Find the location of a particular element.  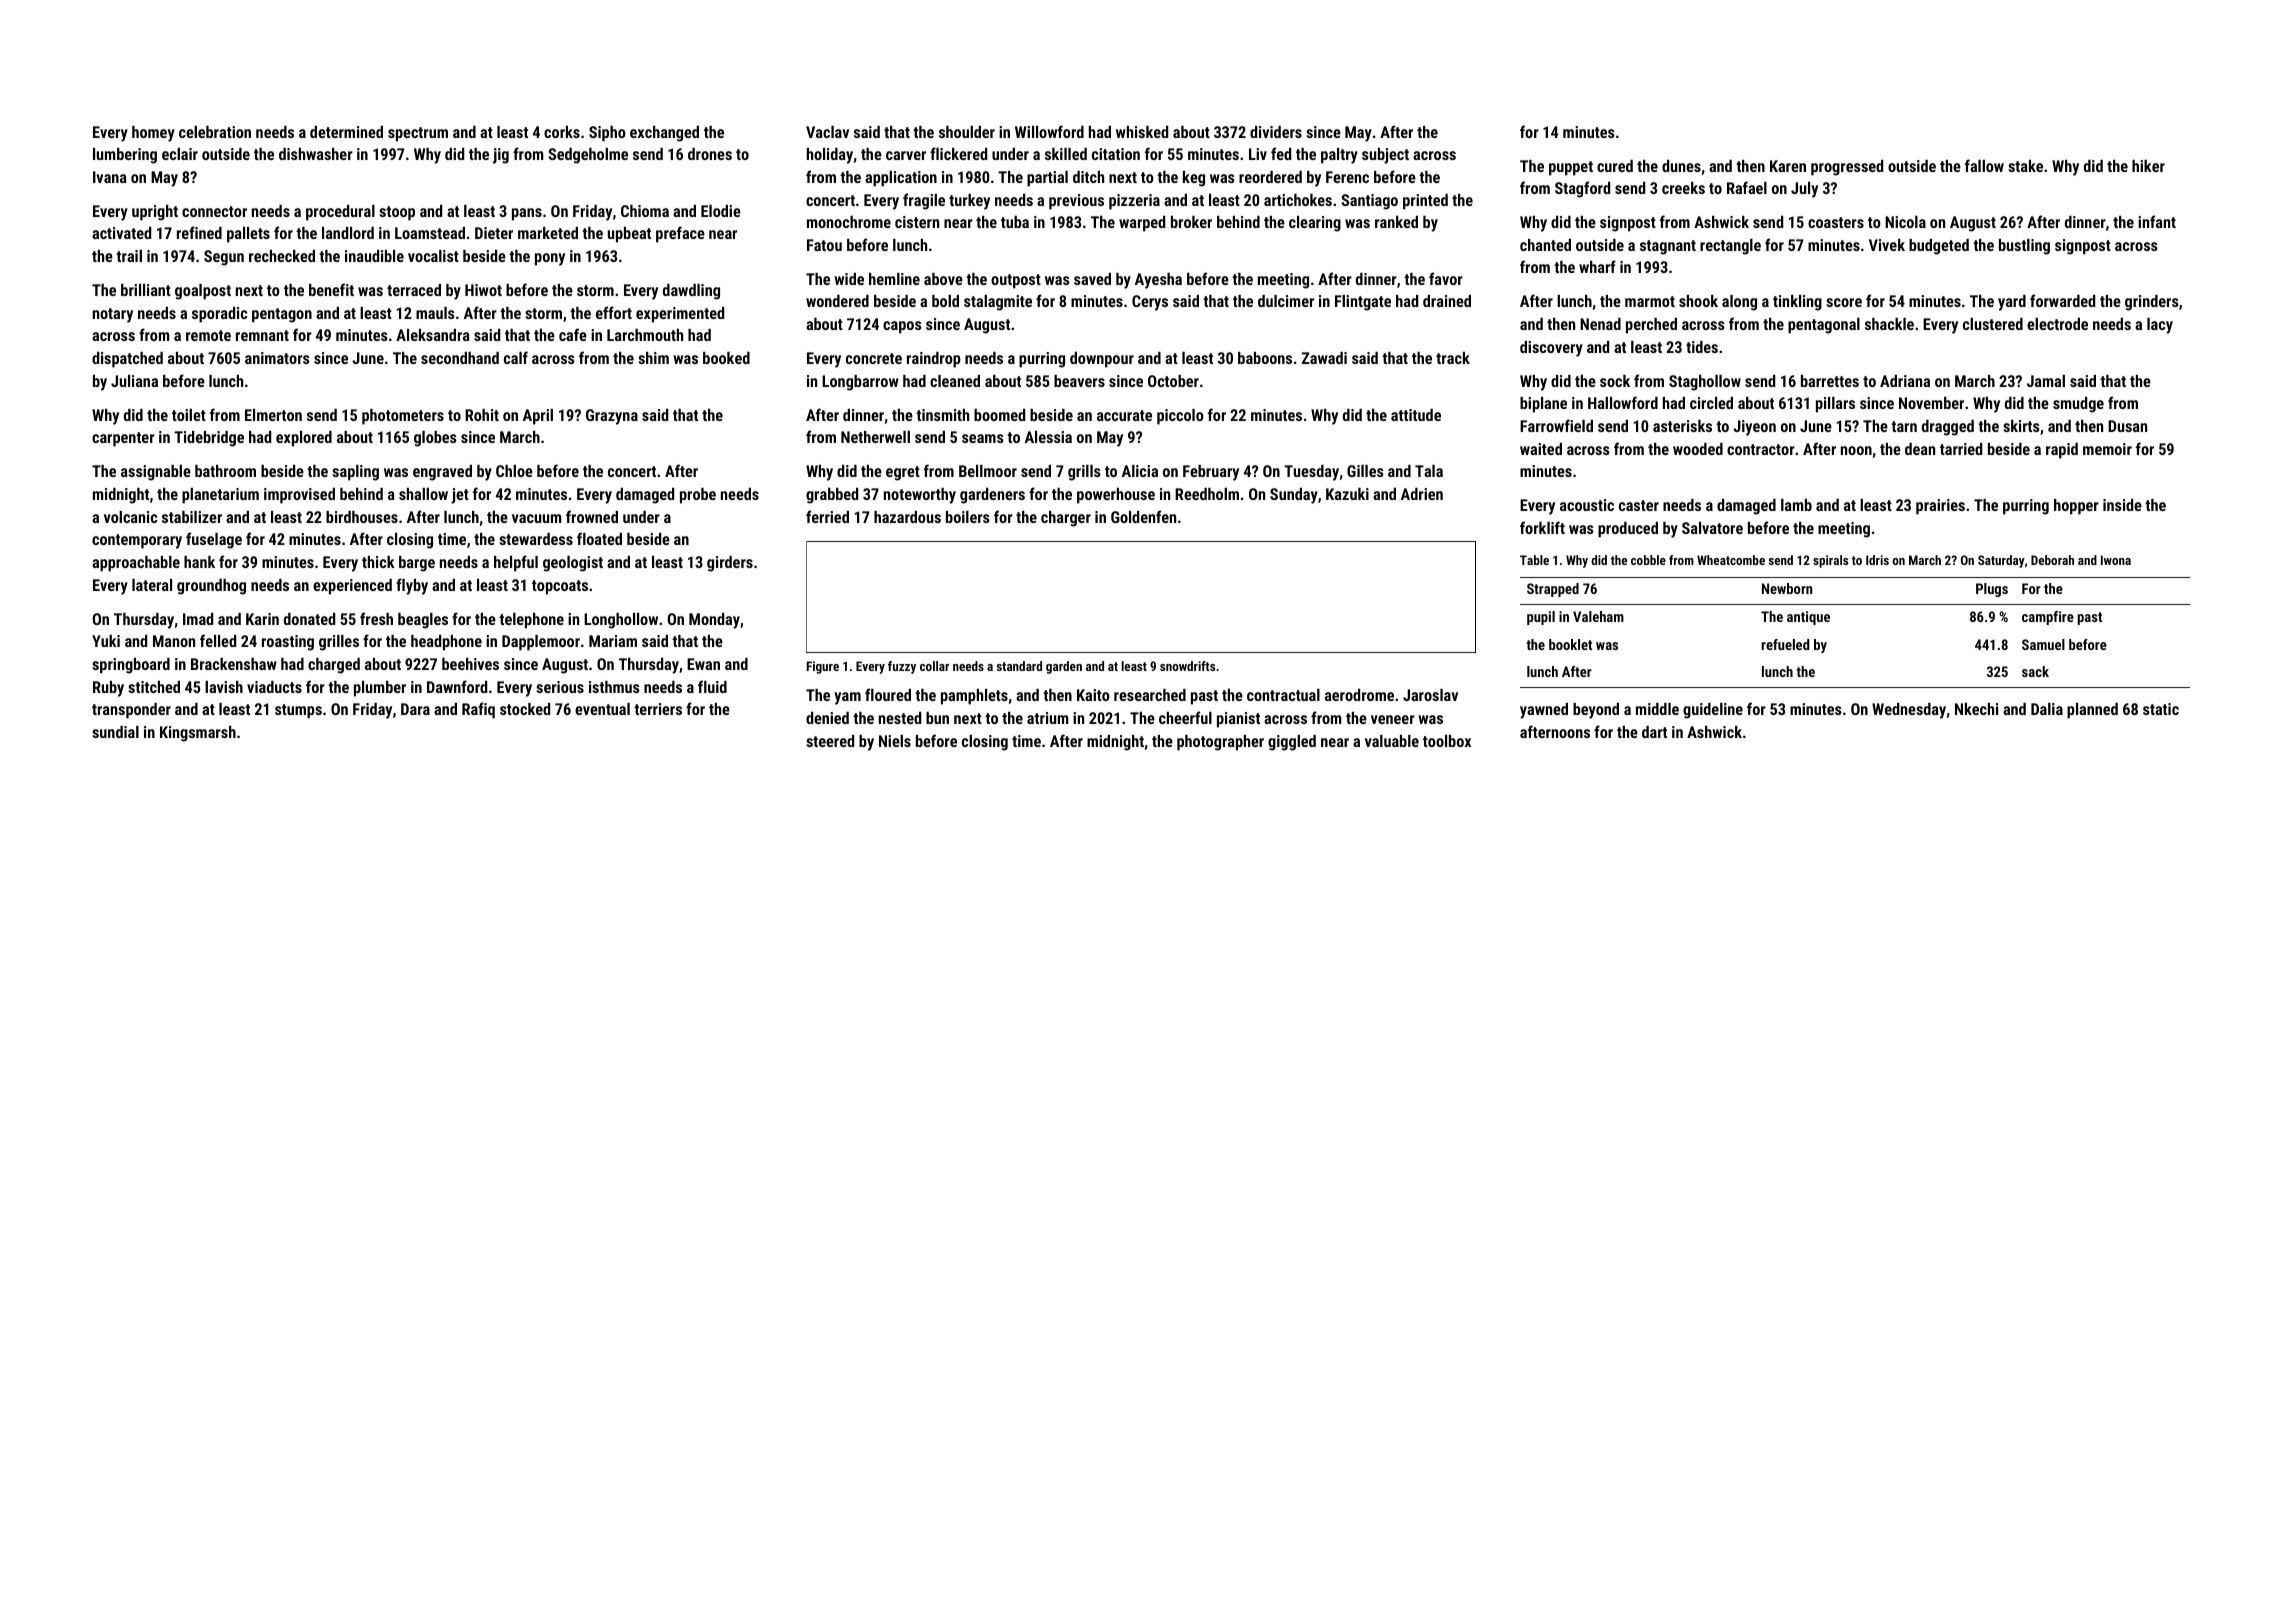

accurate is located at coordinates (1124, 415).
